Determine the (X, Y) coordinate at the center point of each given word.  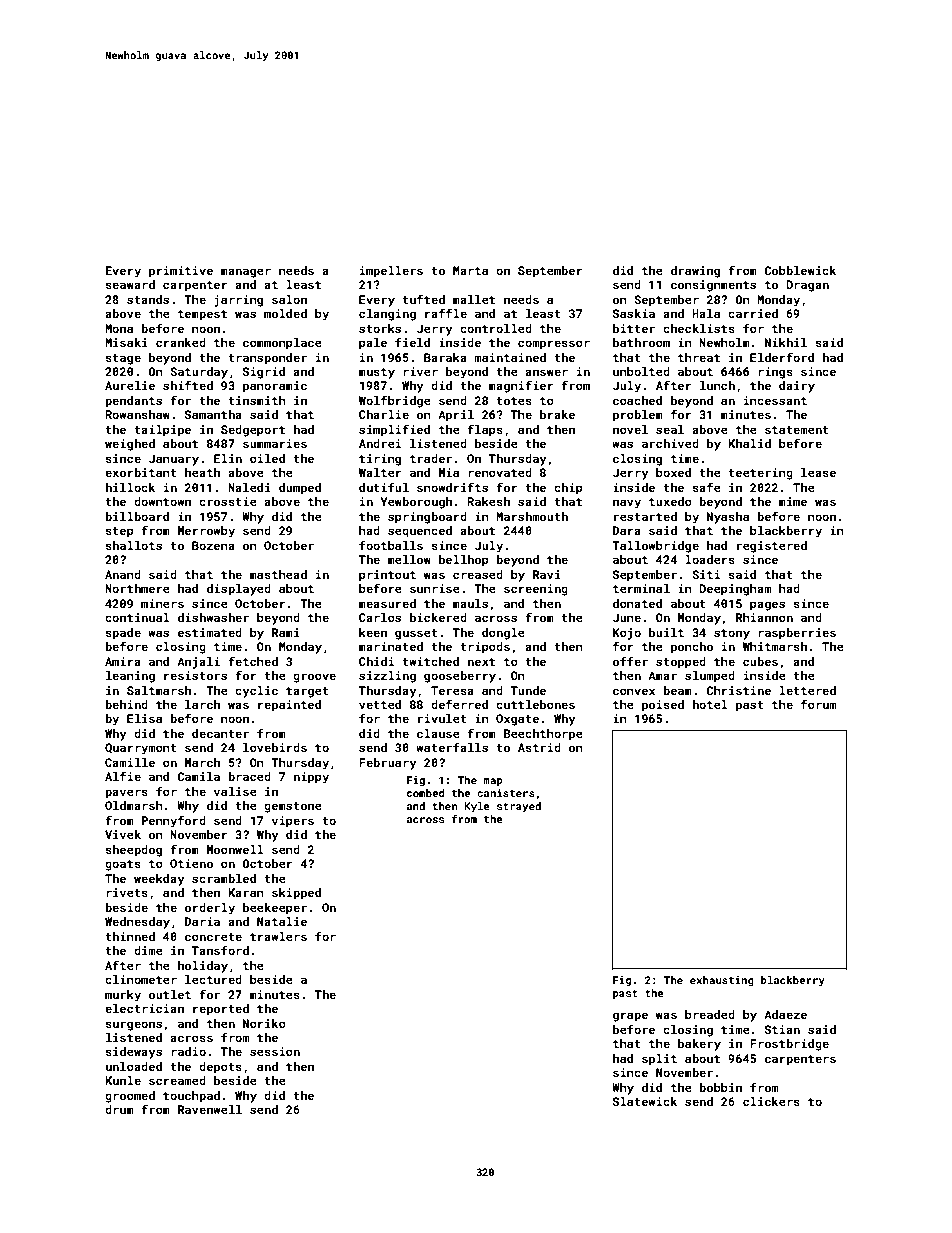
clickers (771, 1101)
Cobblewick (800, 270)
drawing (695, 272)
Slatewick (645, 1101)
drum (119, 1109)
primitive (181, 272)
